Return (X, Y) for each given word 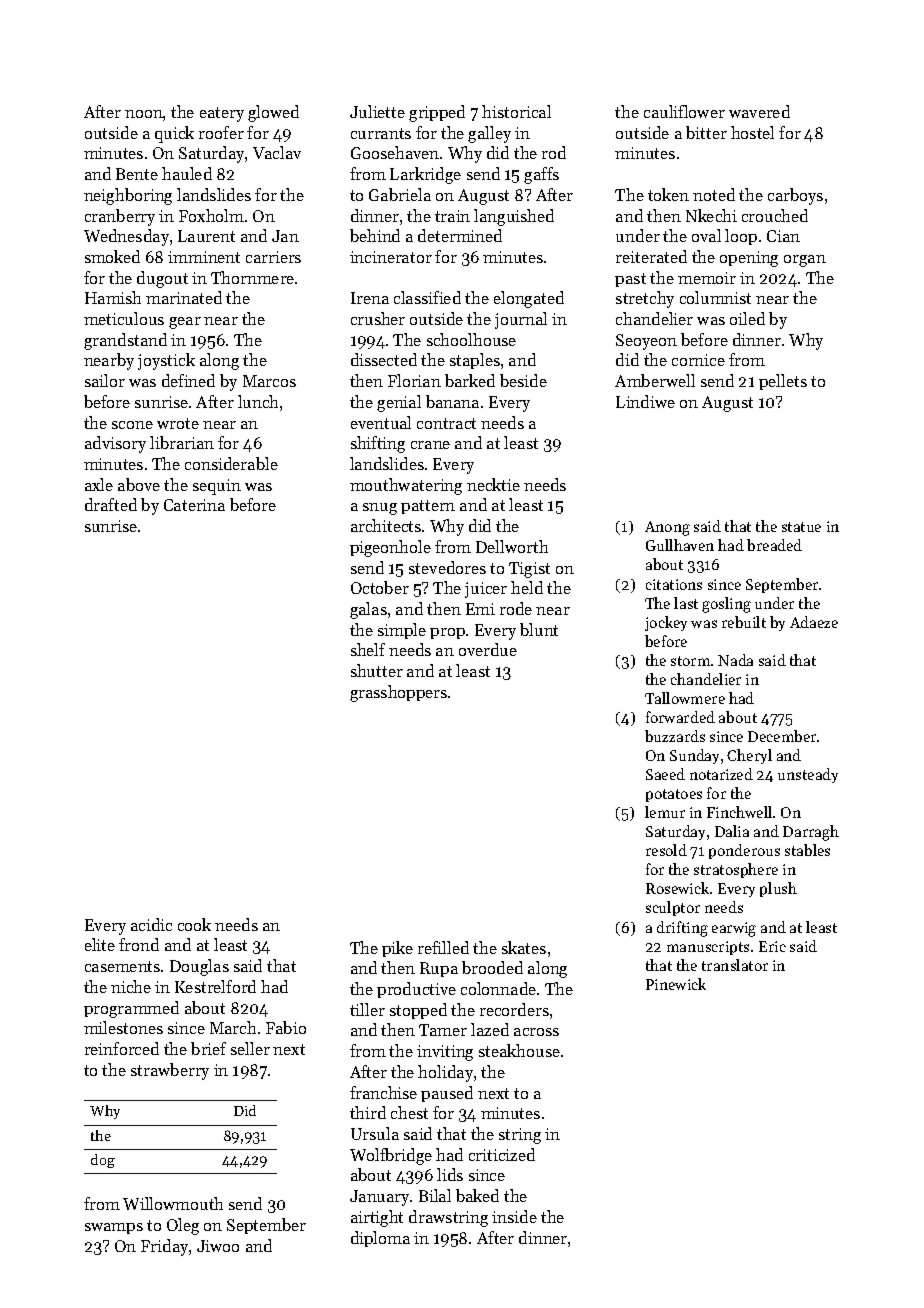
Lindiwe (645, 401)
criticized (502, 1154)
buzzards (675, 736)
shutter (377, 670)
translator (735, 965)
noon (144, 114)
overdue (488, 649)
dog (103, 1161)
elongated (529, 299)
